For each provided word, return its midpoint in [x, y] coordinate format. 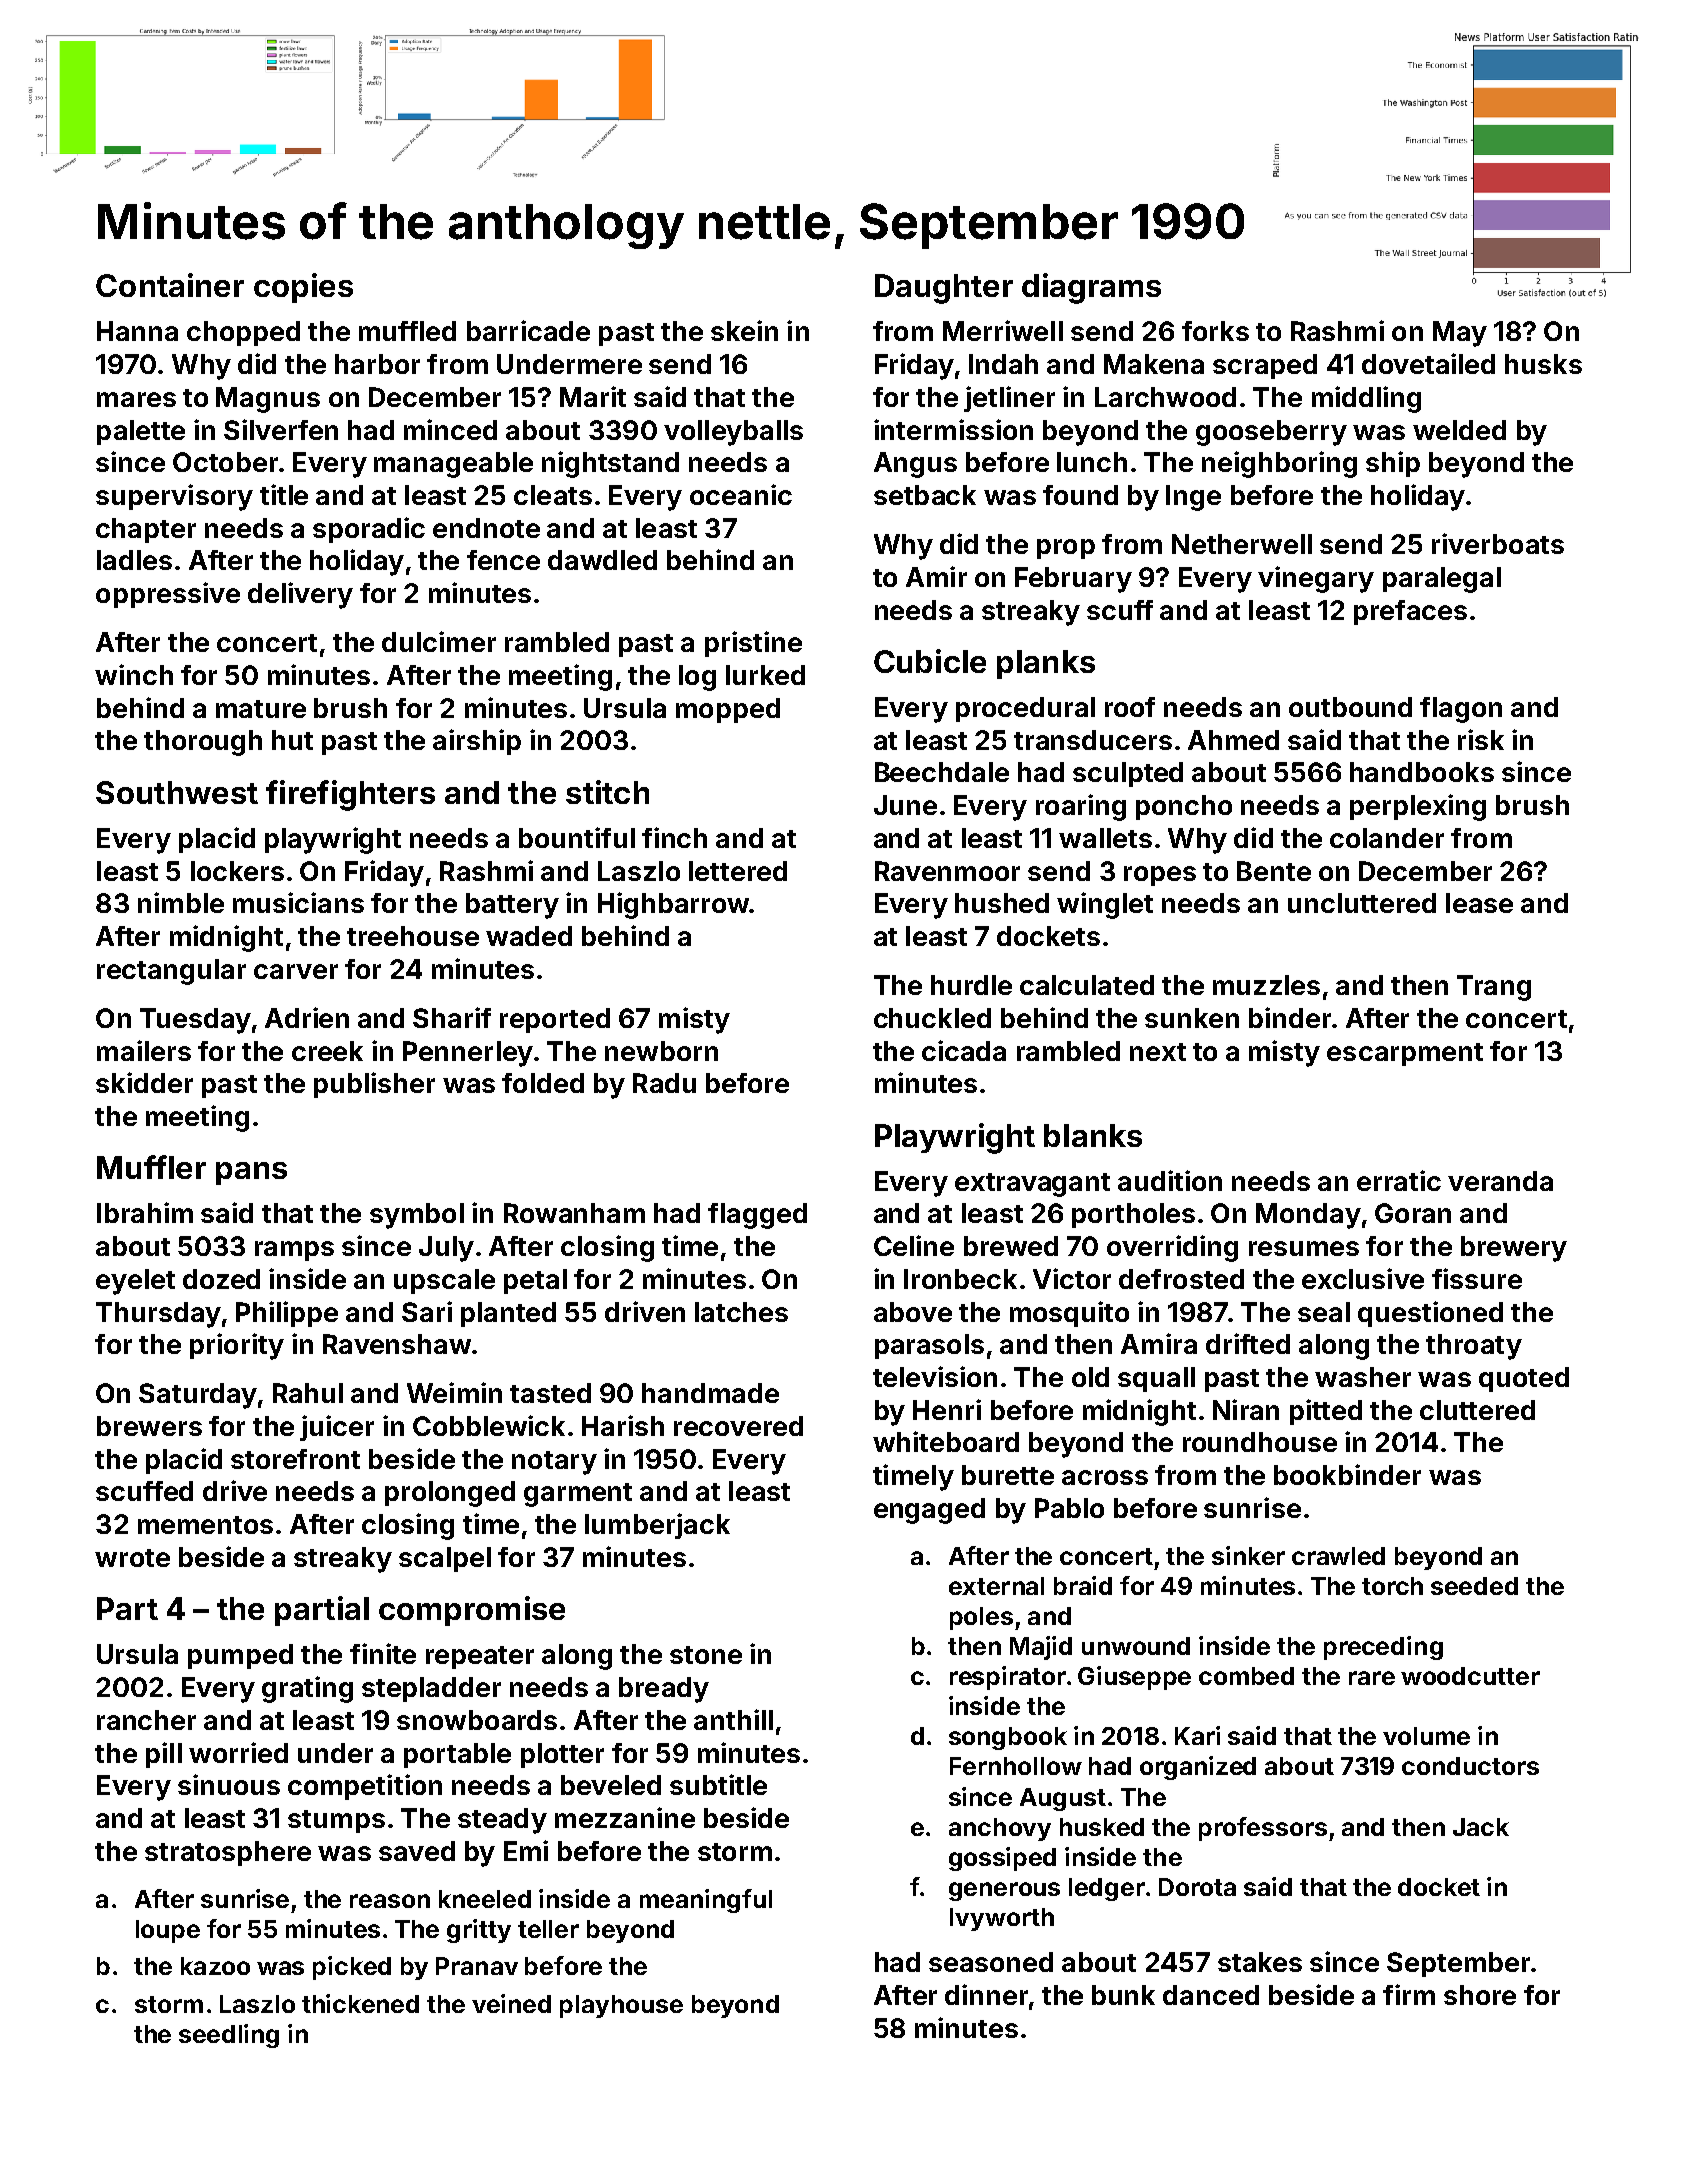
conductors [1470, 1766]
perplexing [1418, 807]
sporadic [369, 530]
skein [744, 330]
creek [327, 1051]
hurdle [971, 985]
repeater [480, 1657]
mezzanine [625, 1817]
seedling [229, 2036]
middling [1366, 399]
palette [141, 432]
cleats [553, 495]
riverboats [1498, 543]
